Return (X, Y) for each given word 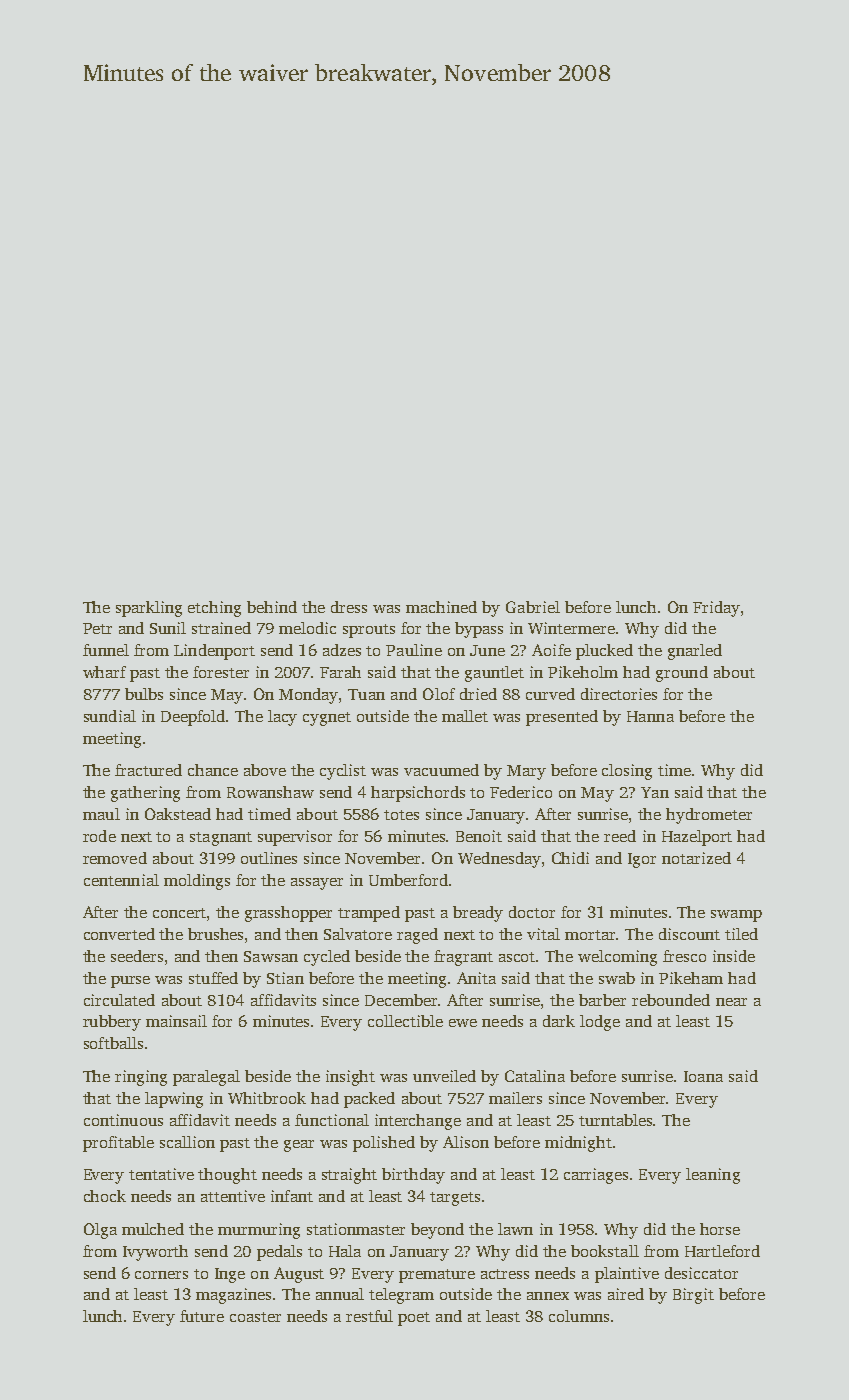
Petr (97, 628)
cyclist (343, 772)
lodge (600, 1023)
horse (720, 1229)
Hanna (650, 716)
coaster (255, 1317)
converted (119, 934)
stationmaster (356, 1229)
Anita (476, 978)
